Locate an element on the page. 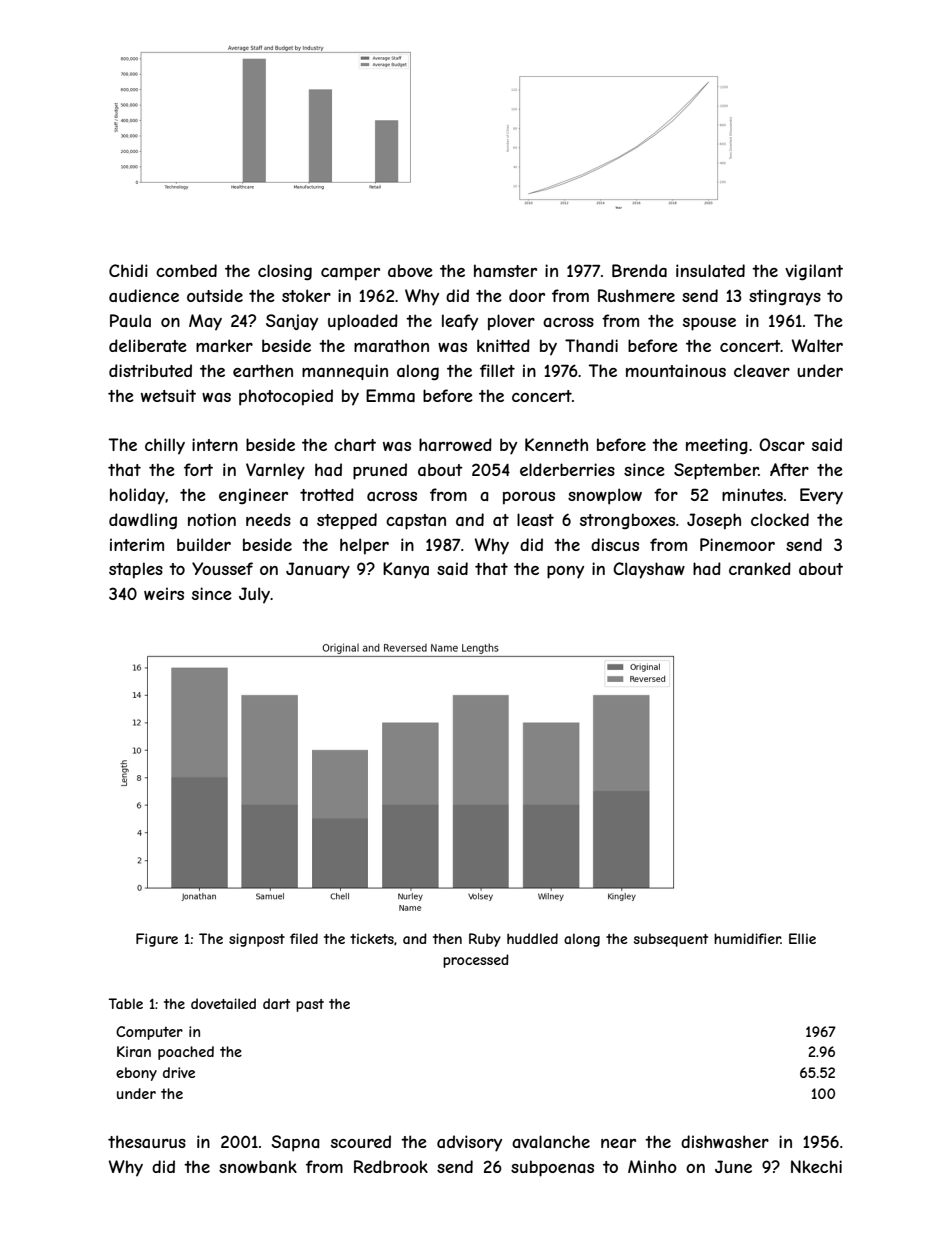 The height and width of the document is (1233, 952). Sapna is located at coordinates (296, 1143).
